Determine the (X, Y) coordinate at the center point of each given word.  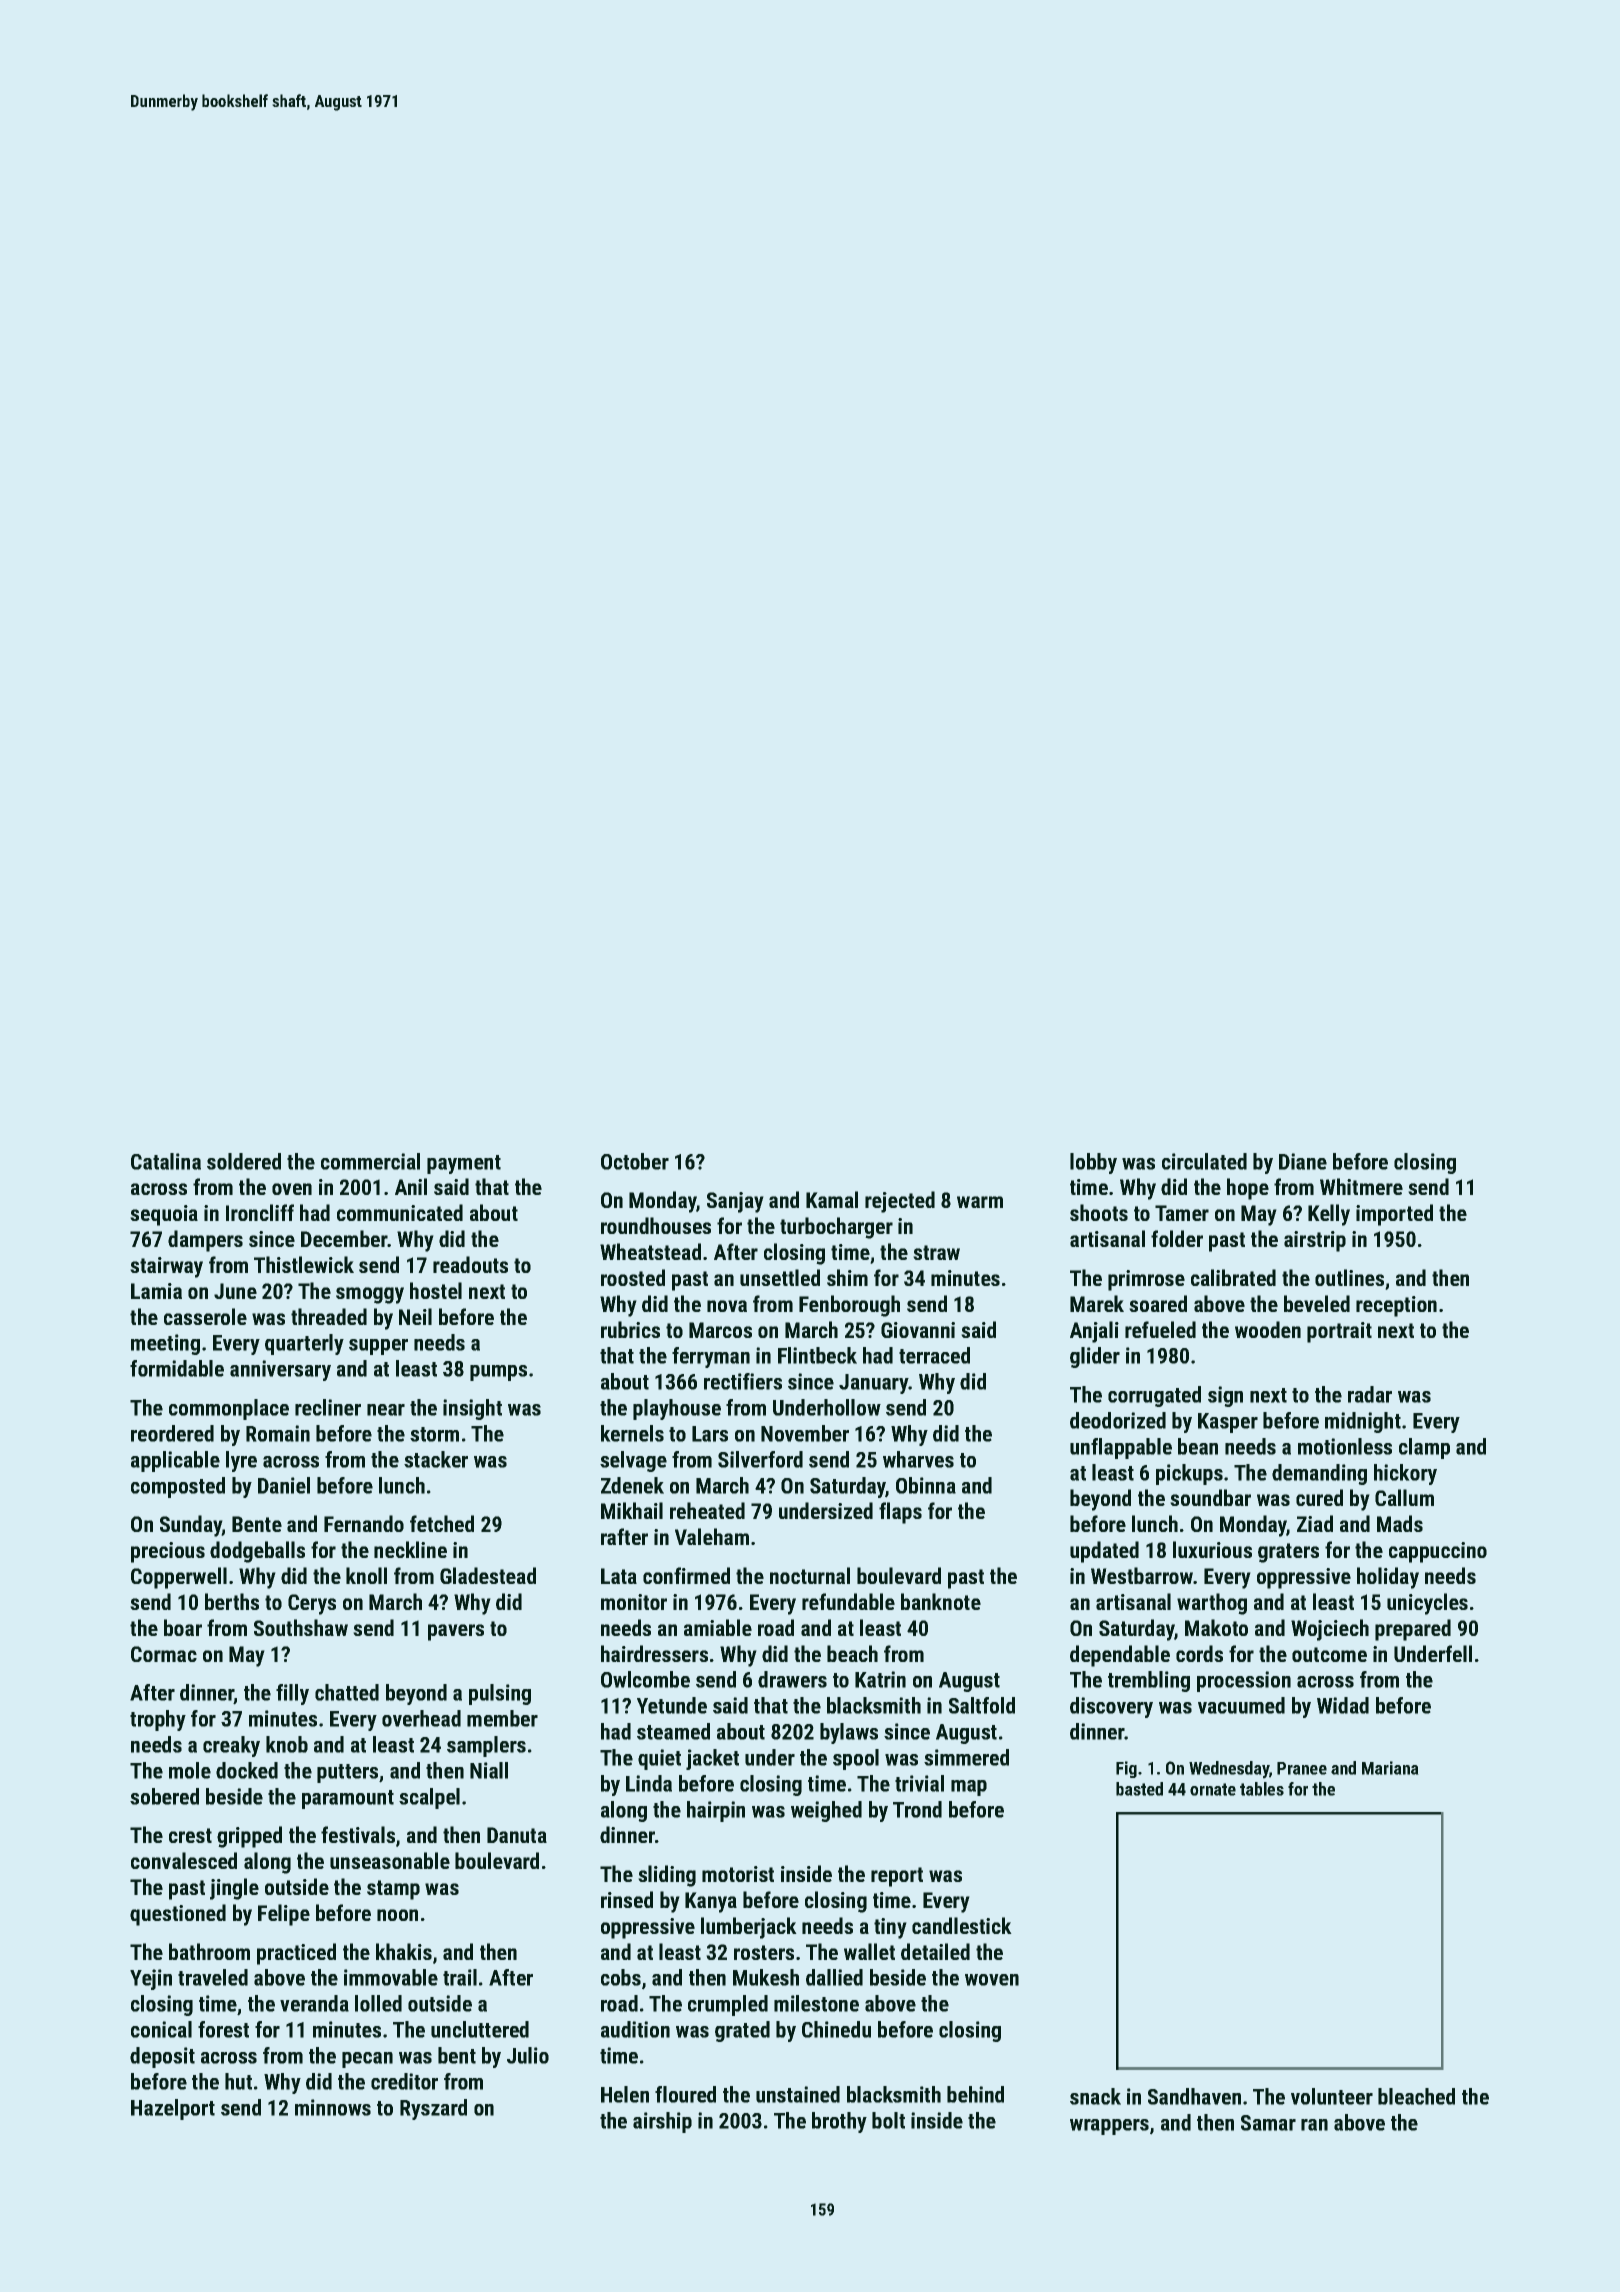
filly (292, 1694)
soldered (244, 1161)
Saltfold (982, 1705)
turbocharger (836, 1228)
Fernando (364, 1523)
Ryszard (433, 2109)
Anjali (1094, 1332)
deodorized (1118, 1420)
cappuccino (1438, 1552)
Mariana (1390, 1768)
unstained (798, 2094)
